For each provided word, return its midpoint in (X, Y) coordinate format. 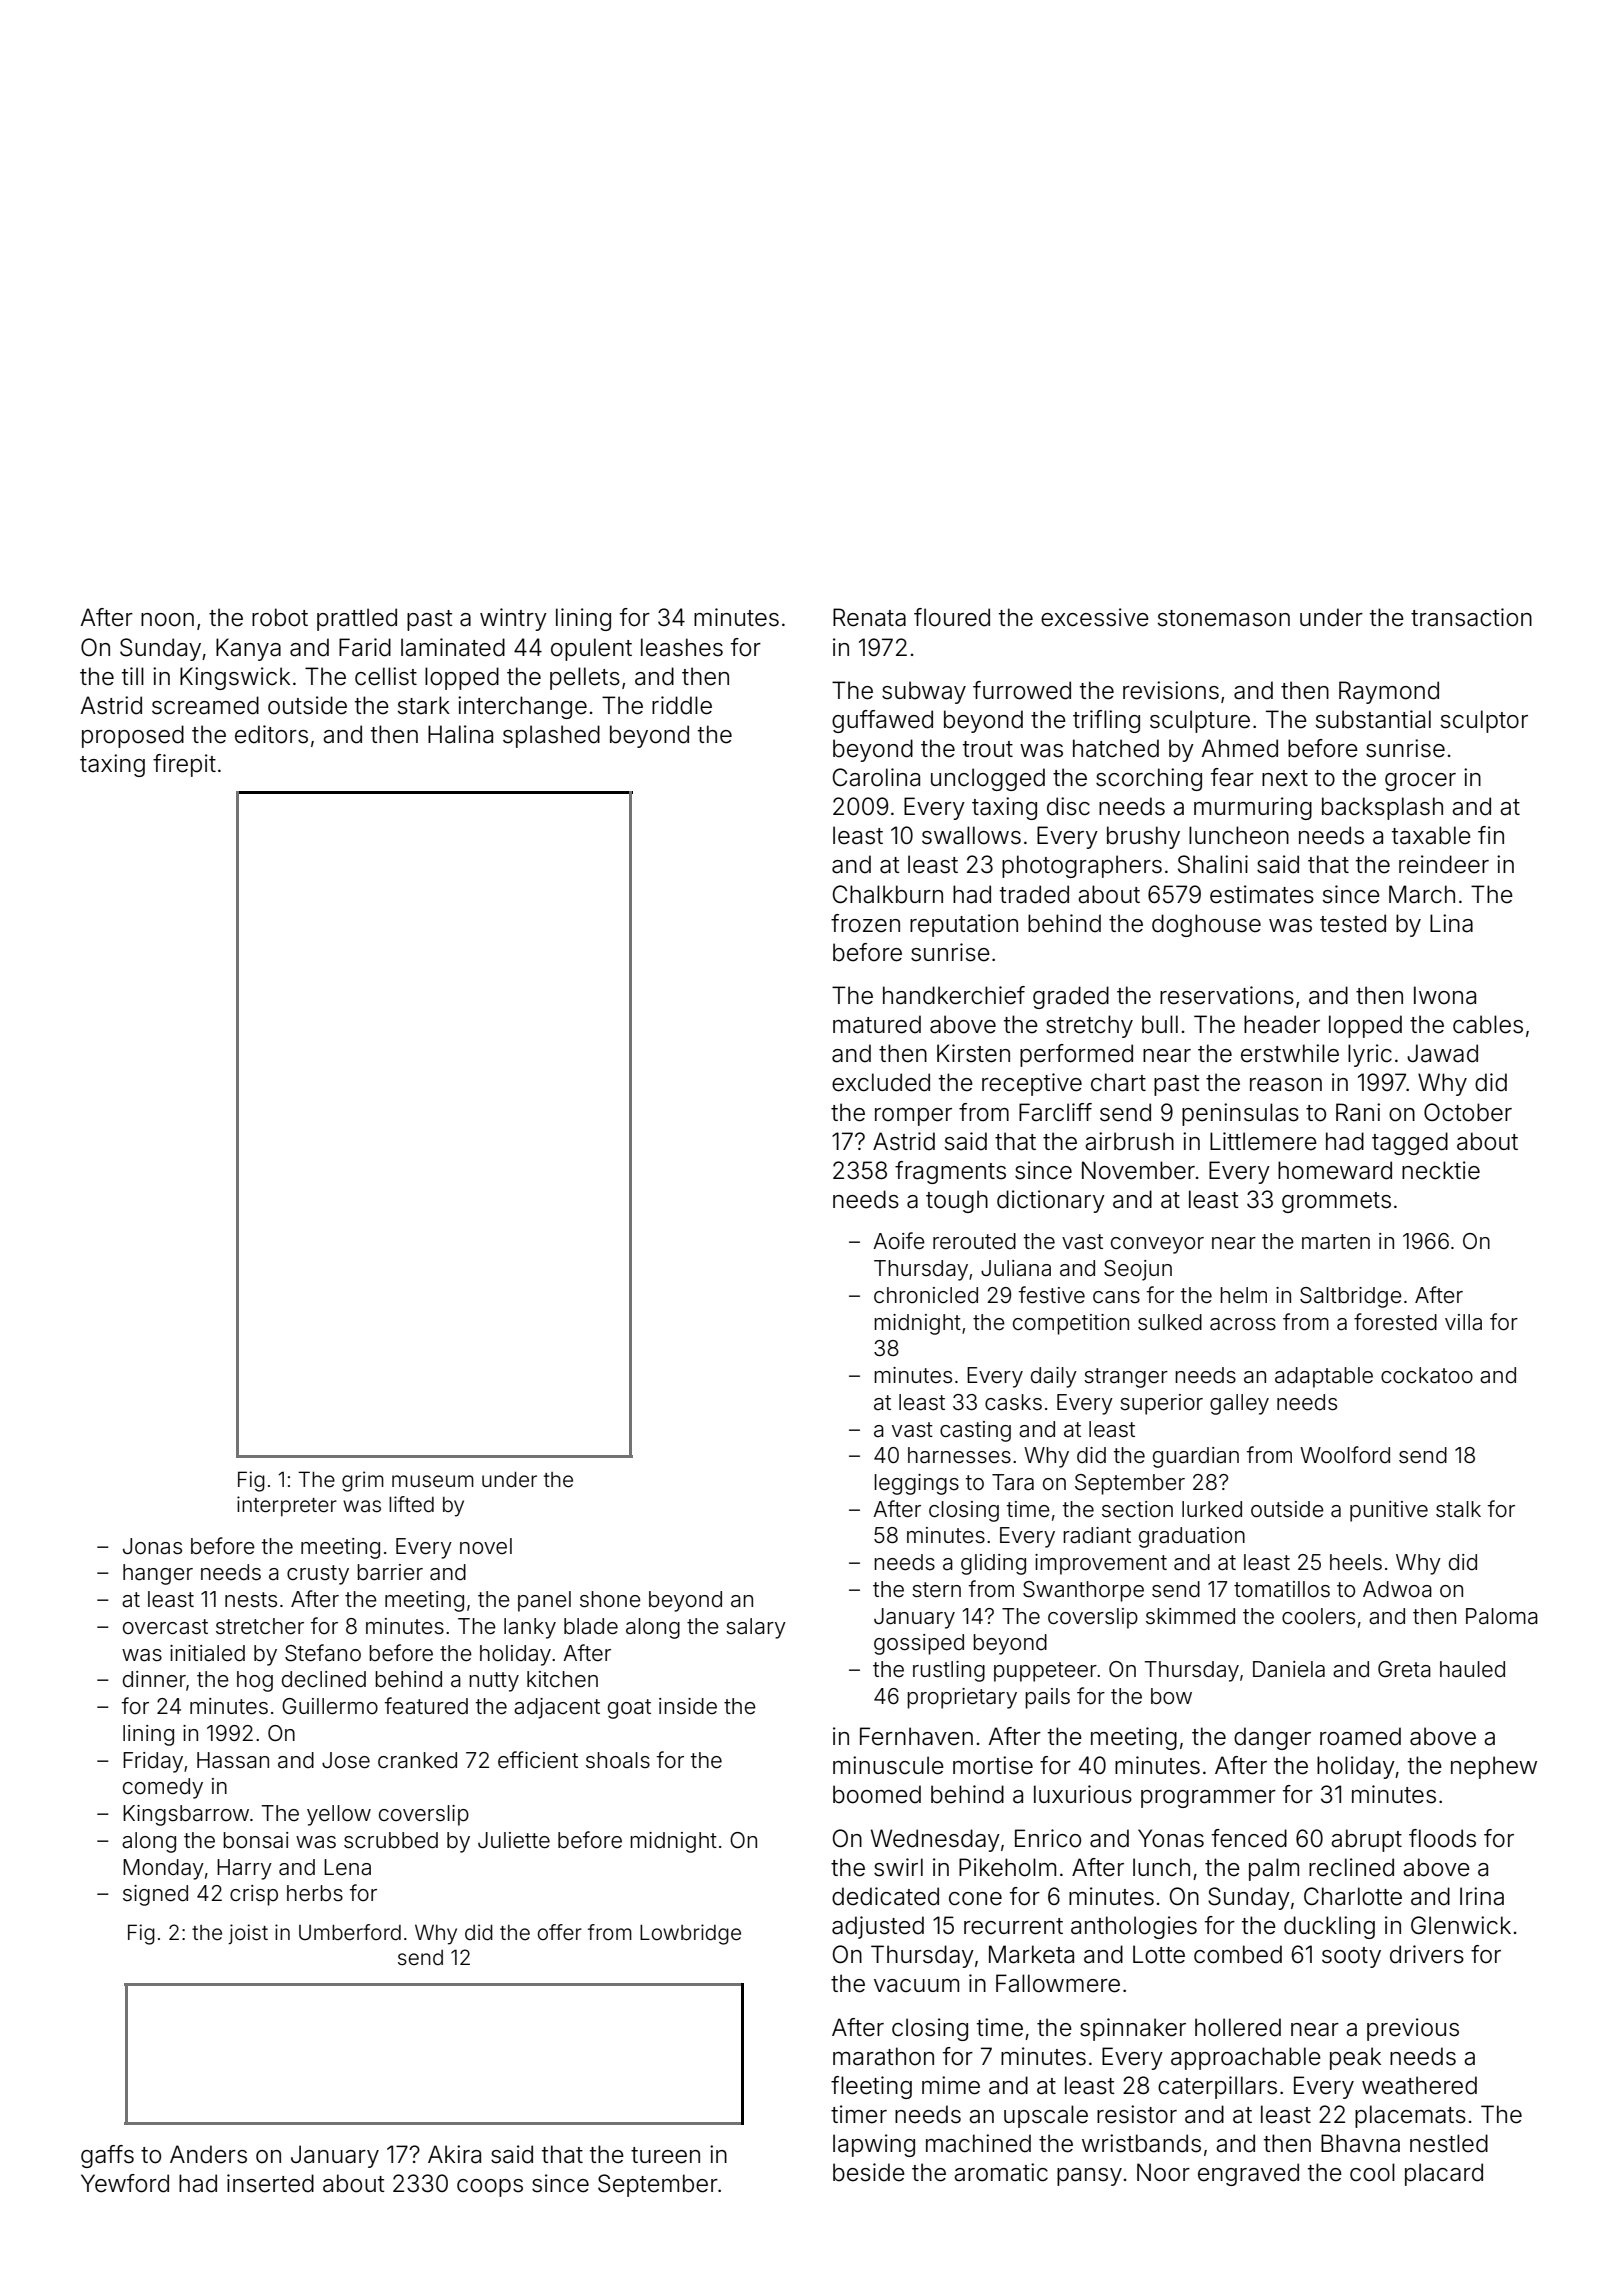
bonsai (256, 1840)
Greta (1404, 1669)
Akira (454, 2154)
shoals (618, 1760)
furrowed (1022, 690)
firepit (184, 765)
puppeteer (1045, 1672)
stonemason (1224, 618)
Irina (1482, 1896)
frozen (865, 923)
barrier (390, 1572)
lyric (1370, 1055)
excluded (881, 1082)
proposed (133, 736)
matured (877, 1024)
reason (1286, 1085)
